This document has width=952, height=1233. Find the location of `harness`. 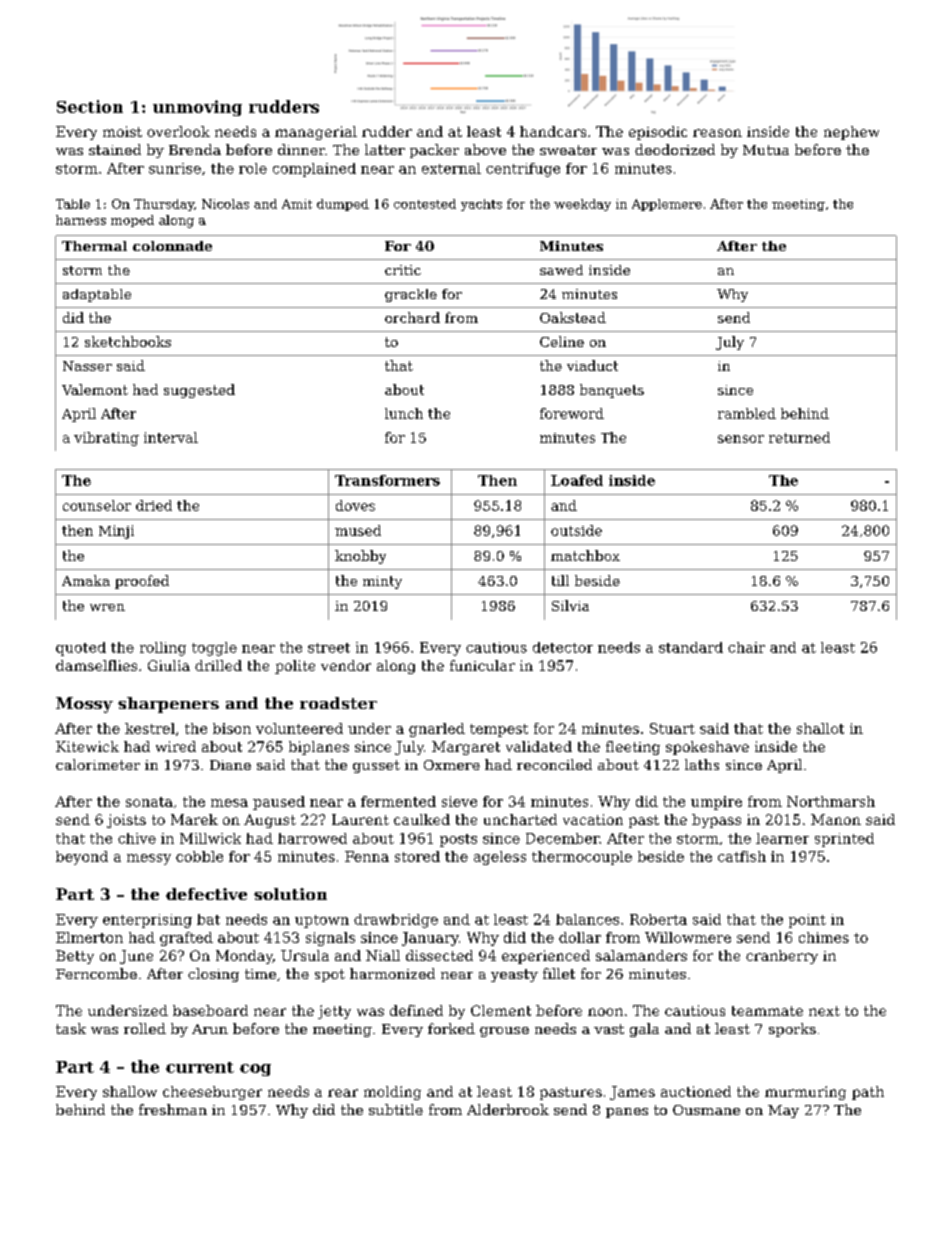

harness is located at coordinates (81, 220).
